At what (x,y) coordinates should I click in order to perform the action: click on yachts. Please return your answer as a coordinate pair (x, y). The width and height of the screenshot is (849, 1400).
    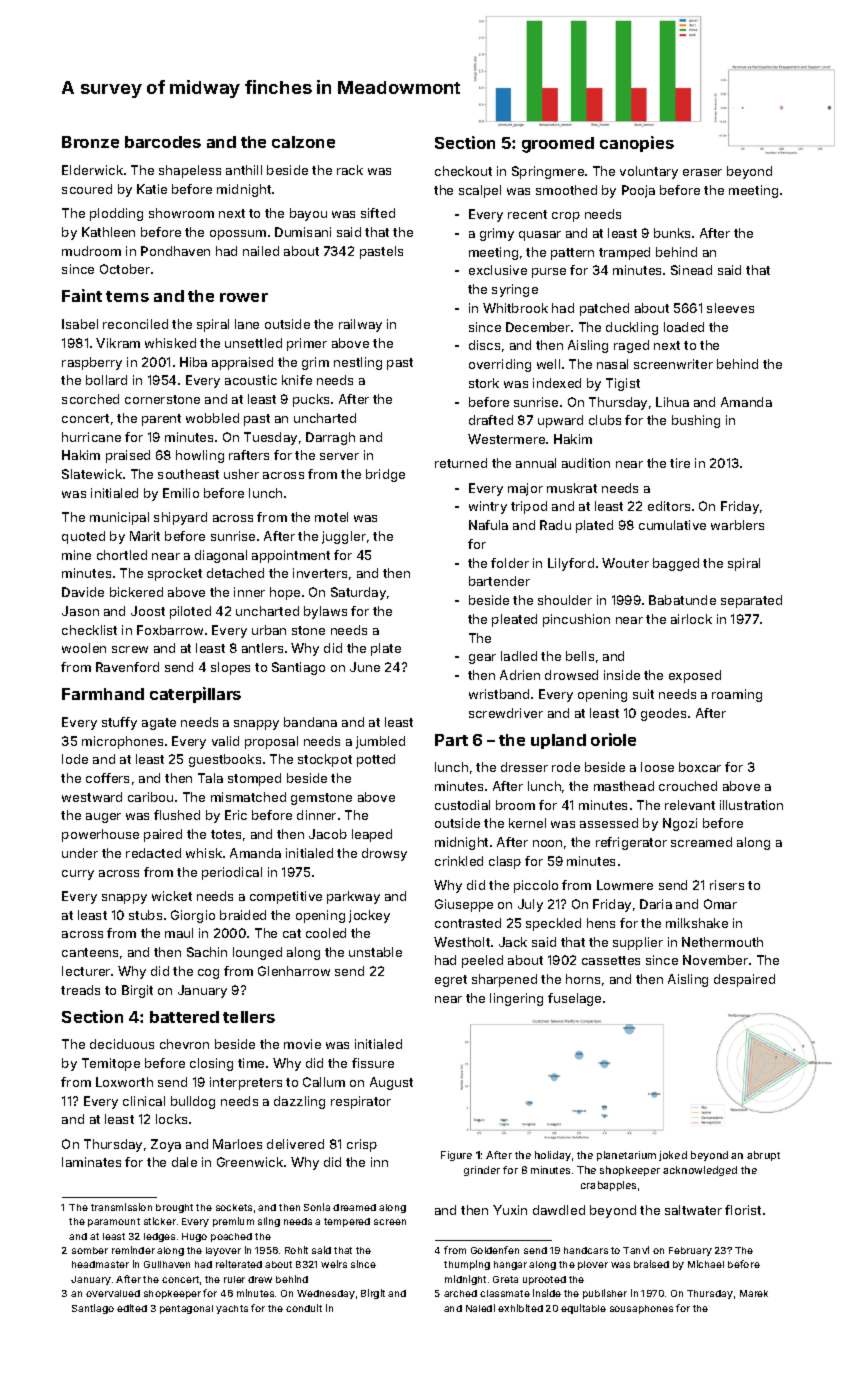
    Looking at the image, I should click on (232, 1309).
